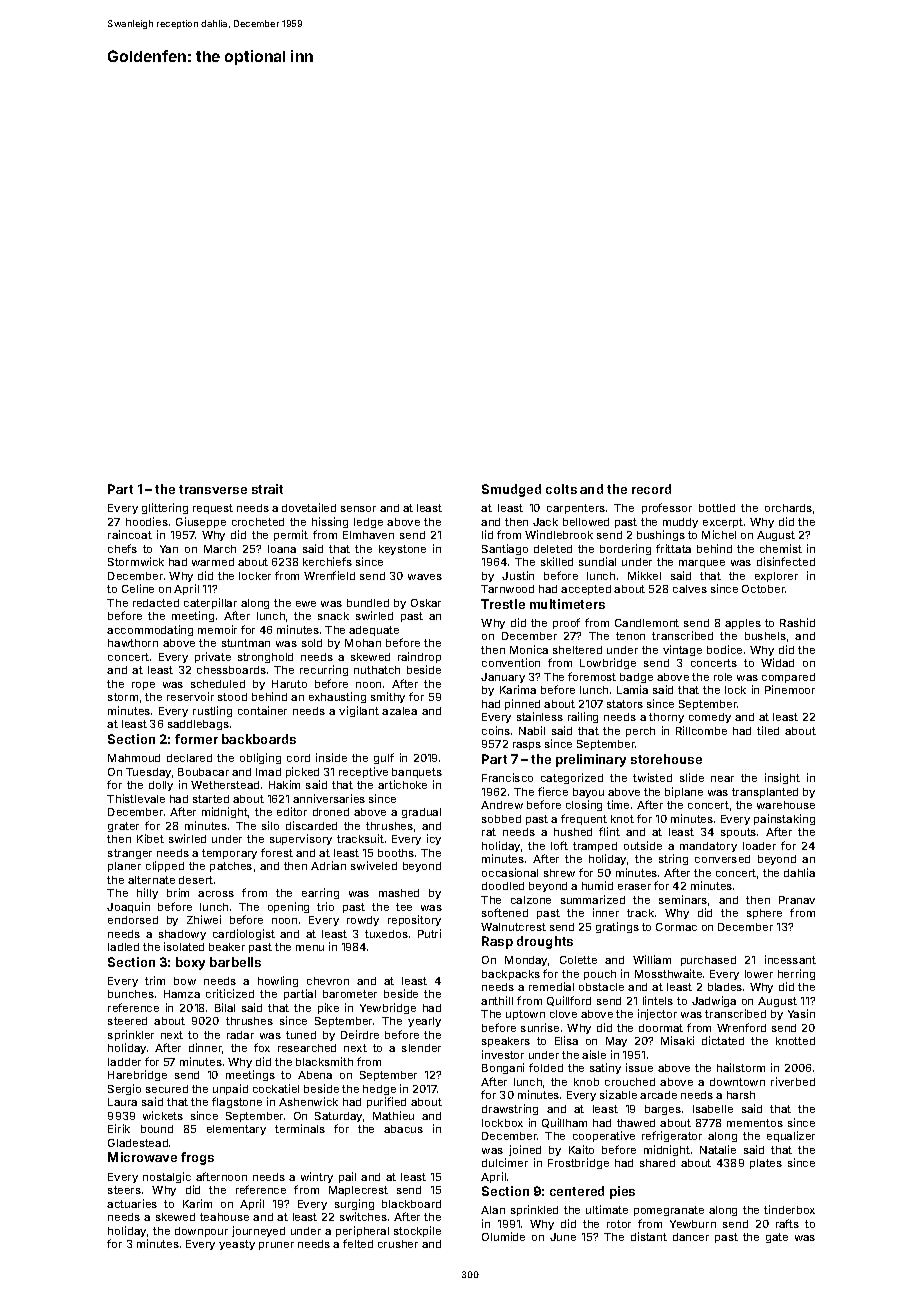 This screenshot has width=924, height=1308. What do you see at coordinates (682, 650) in the screenshot?
I see `vintage` at bounding box center [682, 650].
